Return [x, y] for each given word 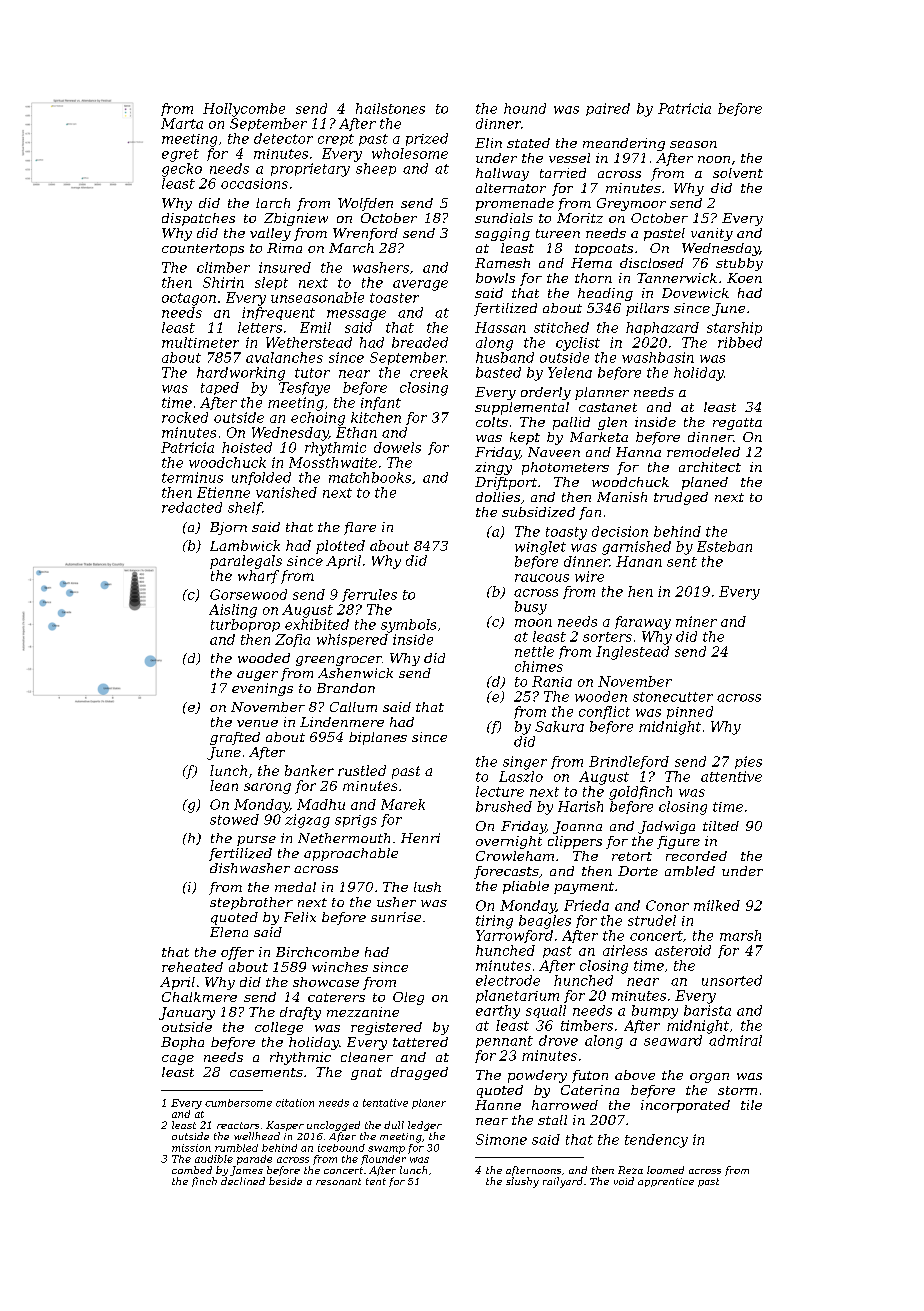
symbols [408, 626]
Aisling [233, 611]
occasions [254, 183]
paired [608, 109]
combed [192, 1170]
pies [748, 762]
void [624, 1181]
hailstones [390, 108]
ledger [425, 1126]
